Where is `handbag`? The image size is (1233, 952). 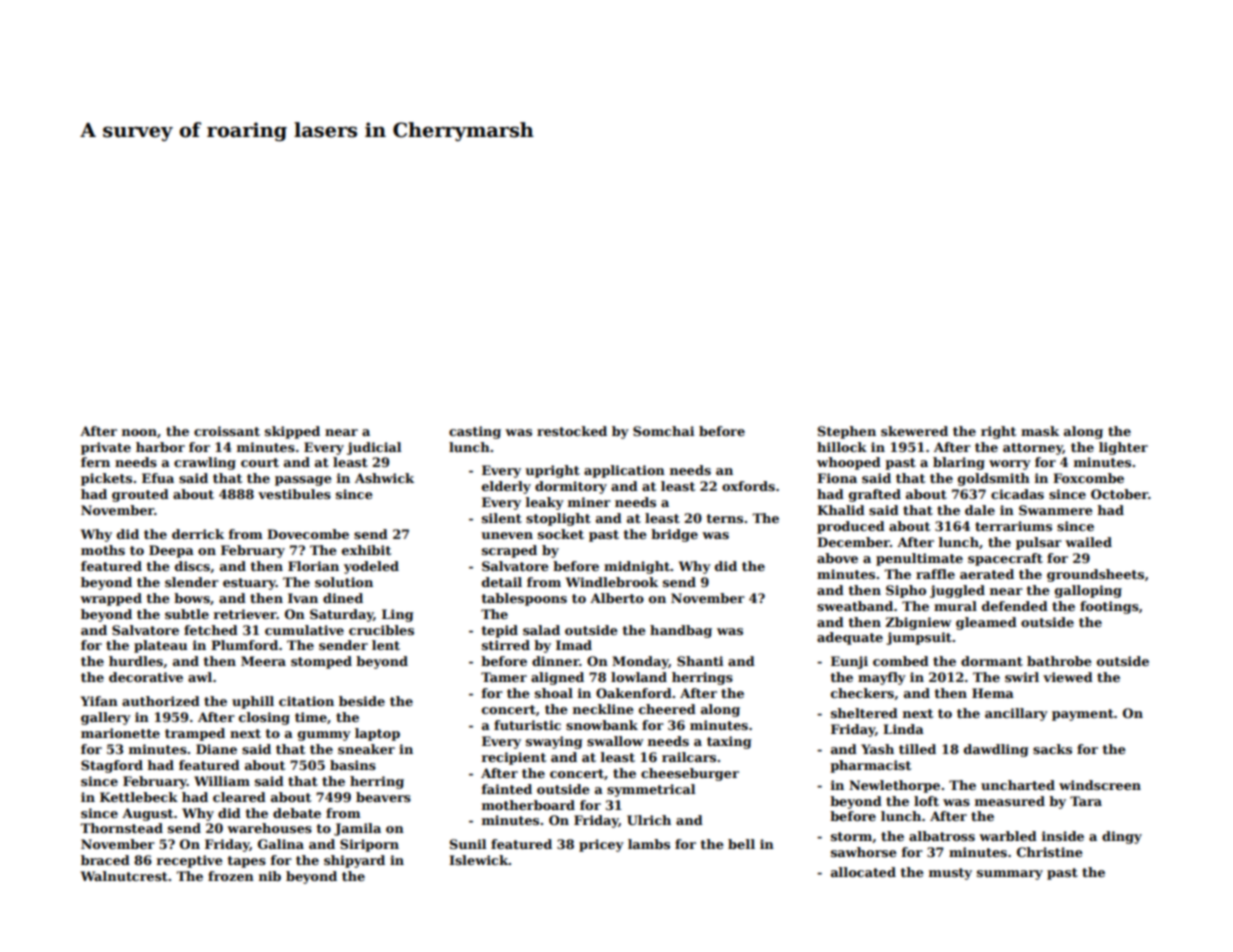
handbag is located at coordinates (681, 631).
